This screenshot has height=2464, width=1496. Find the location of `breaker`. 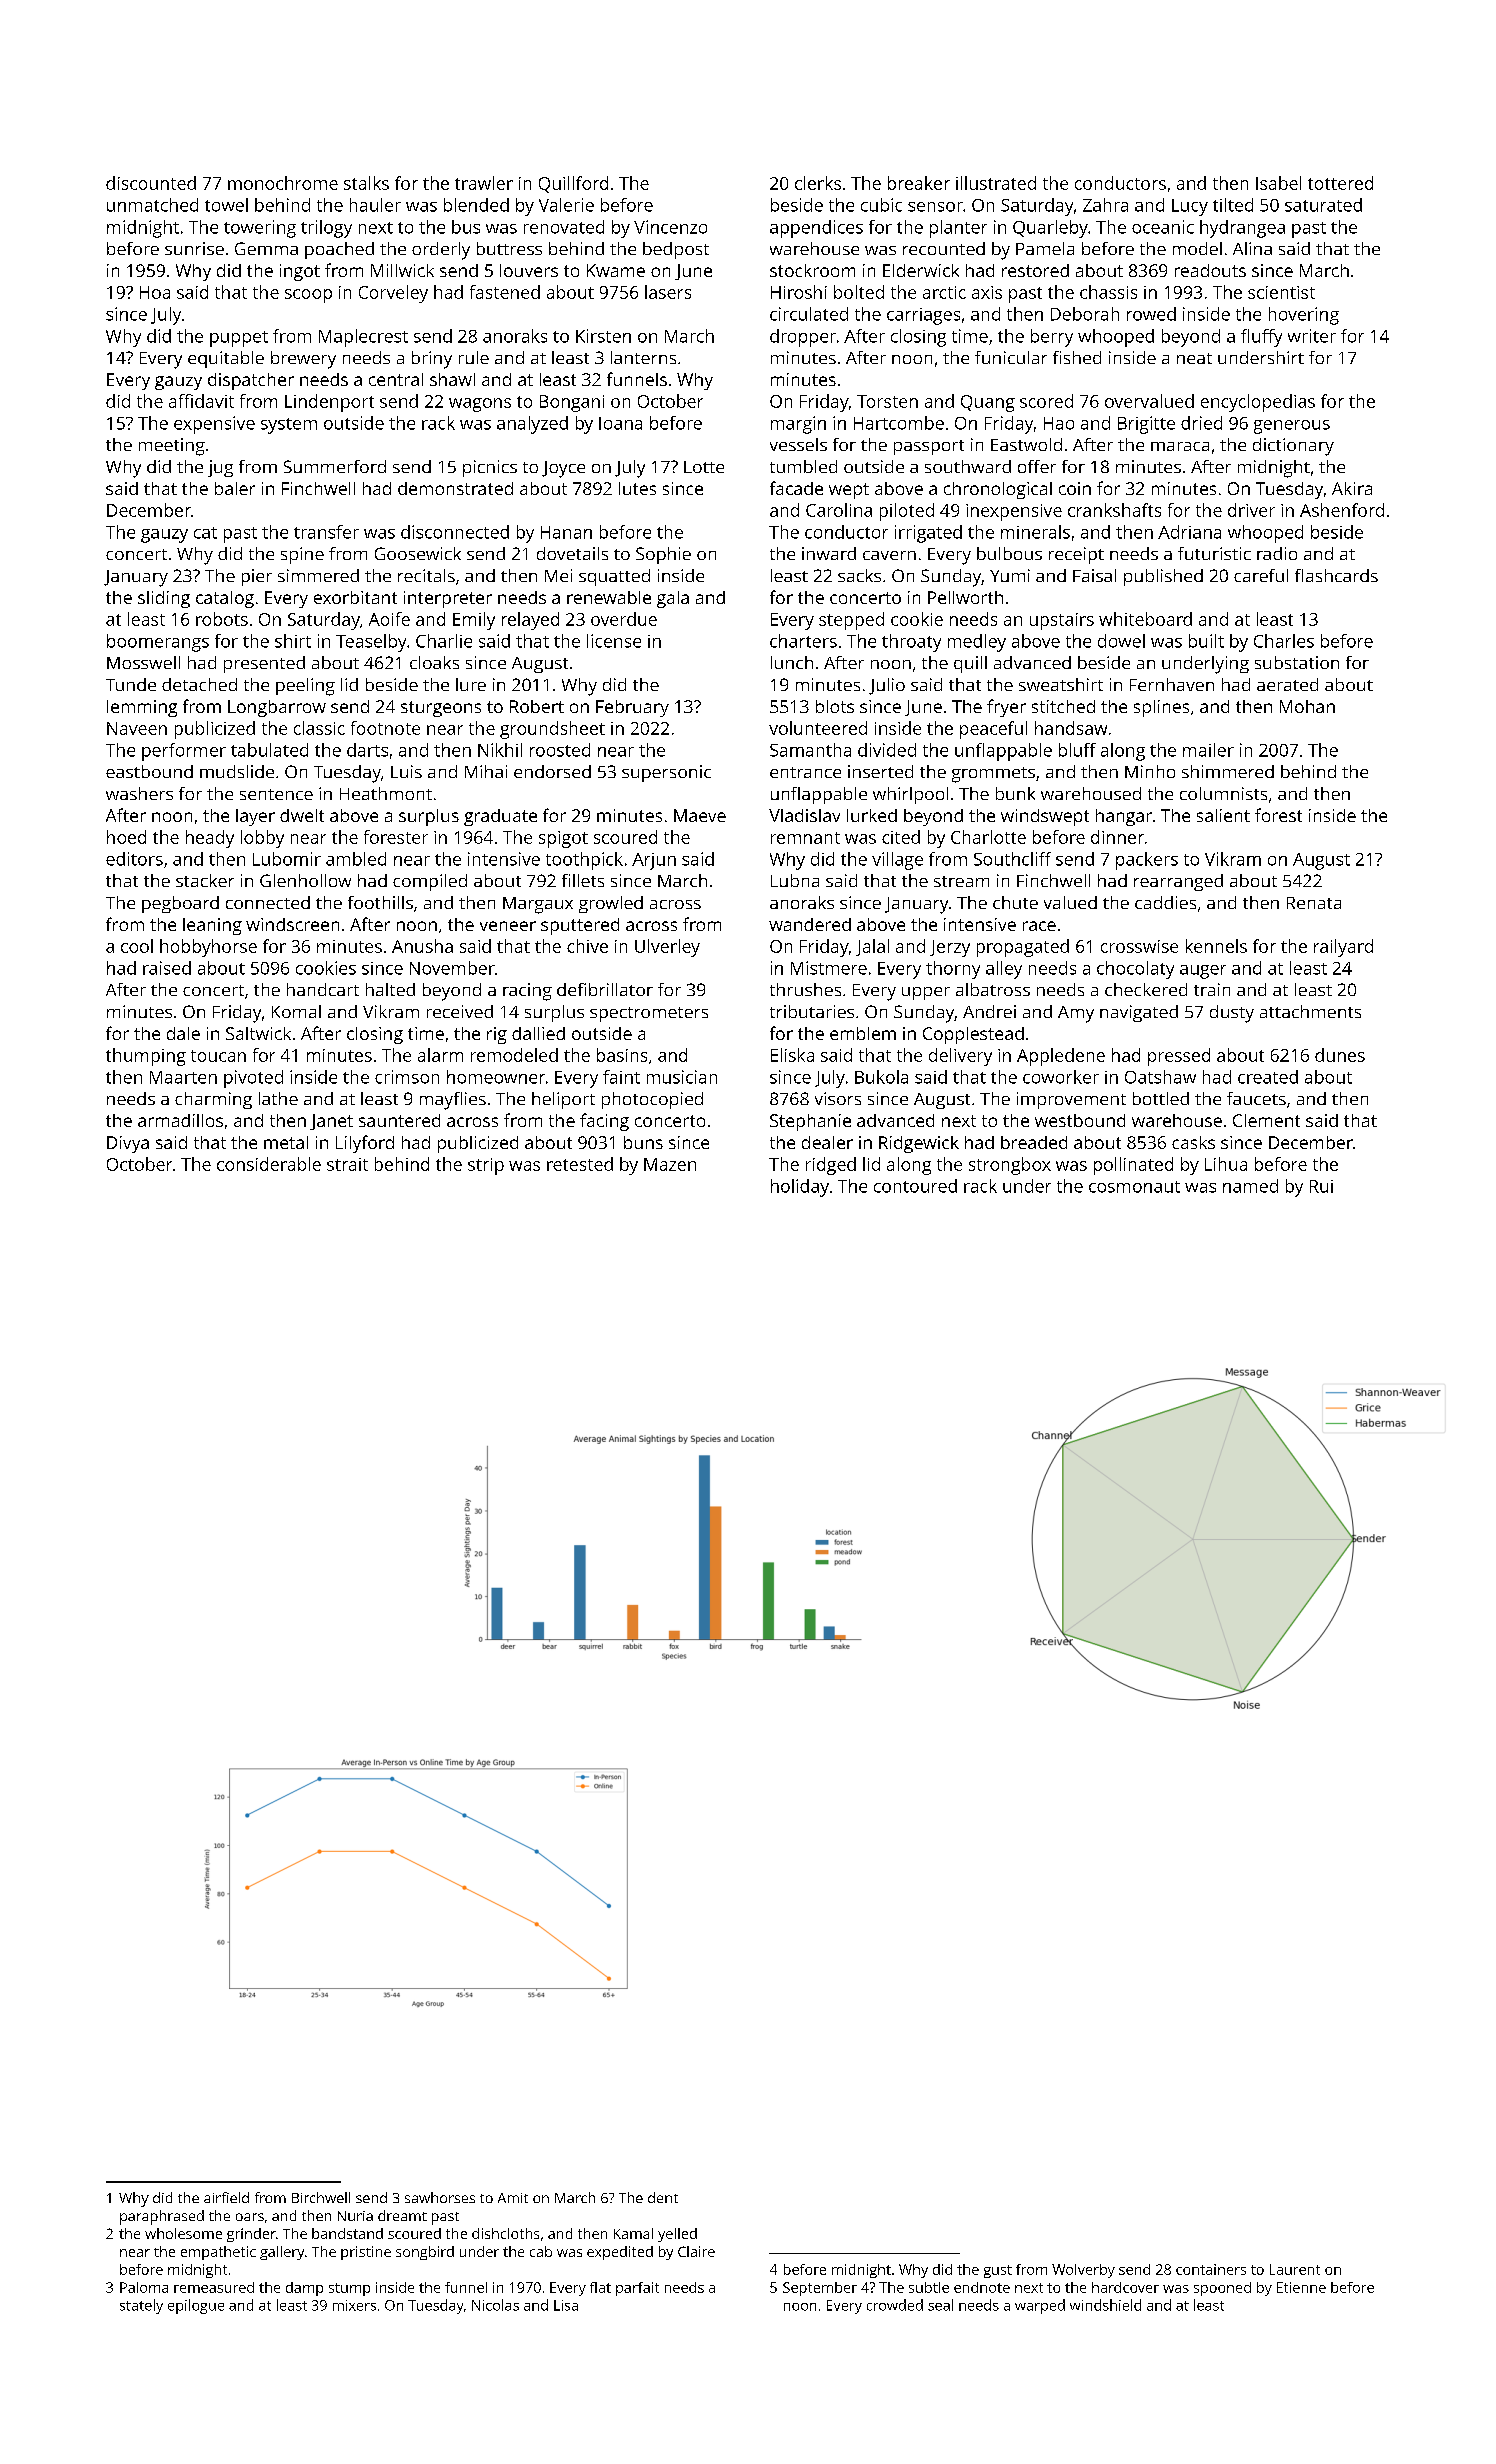

breaker is located at coordinates (919, 183).
